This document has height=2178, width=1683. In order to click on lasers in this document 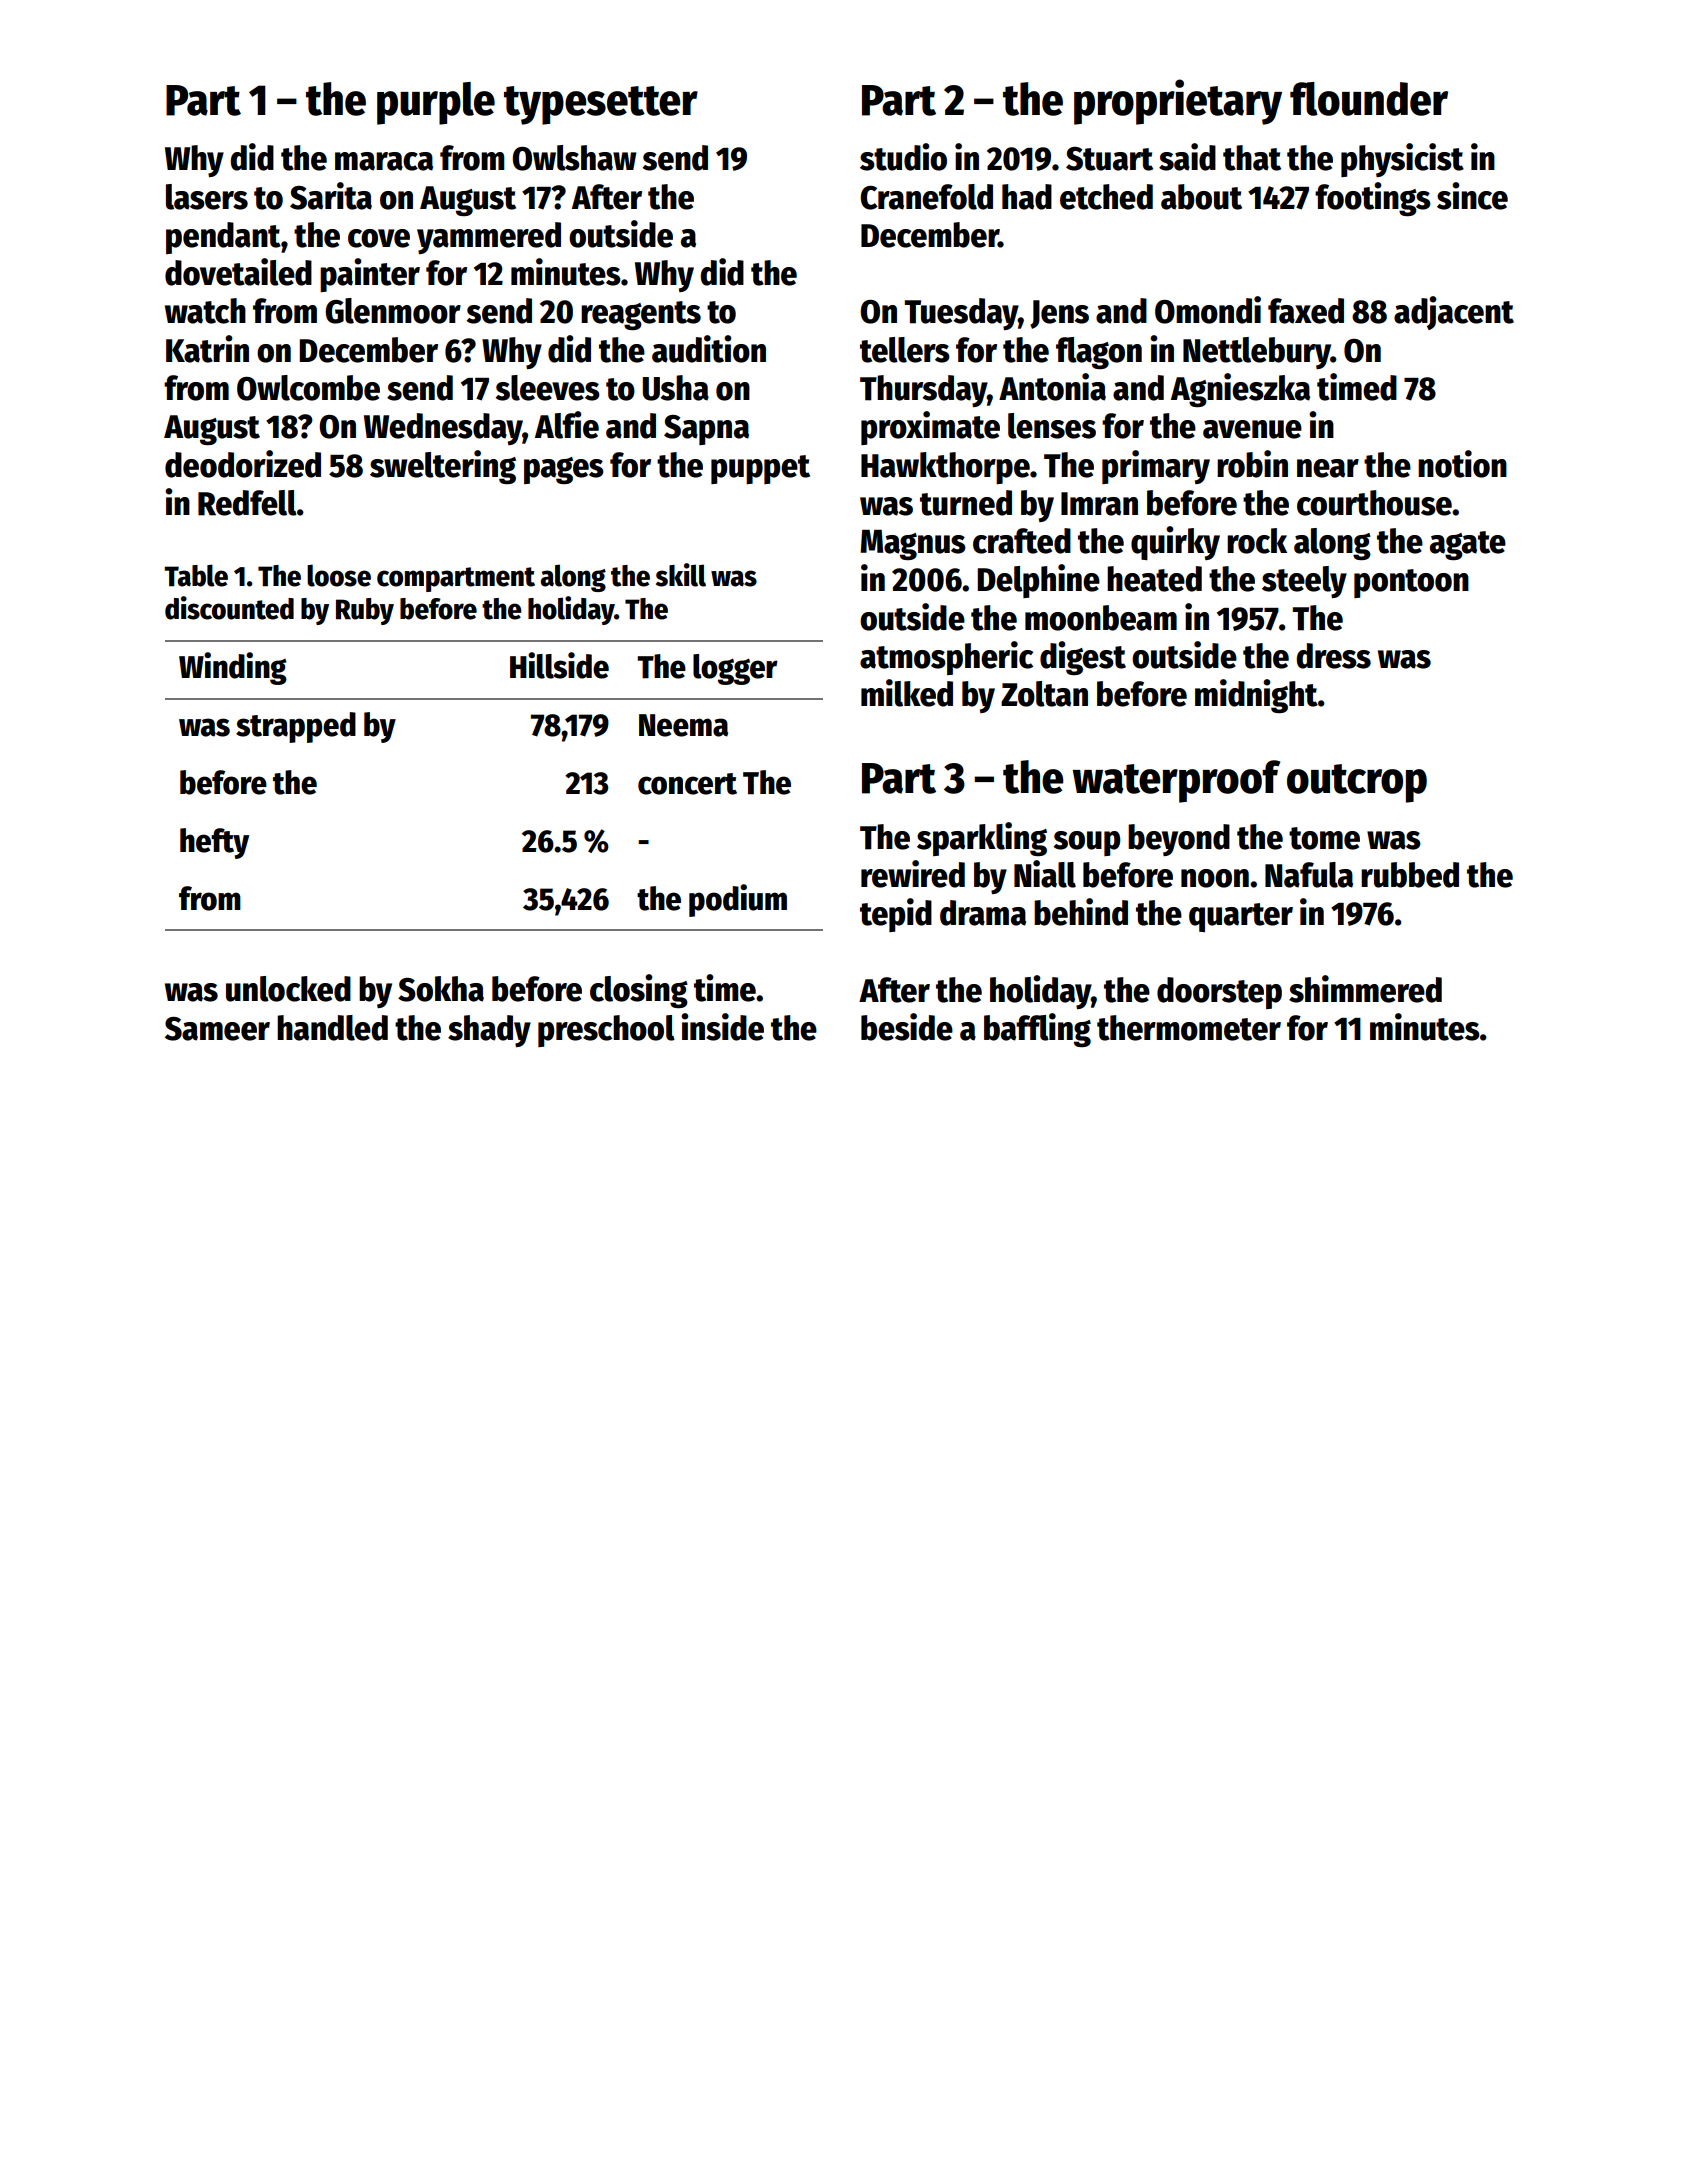, I will do `click(207, 197)`.
